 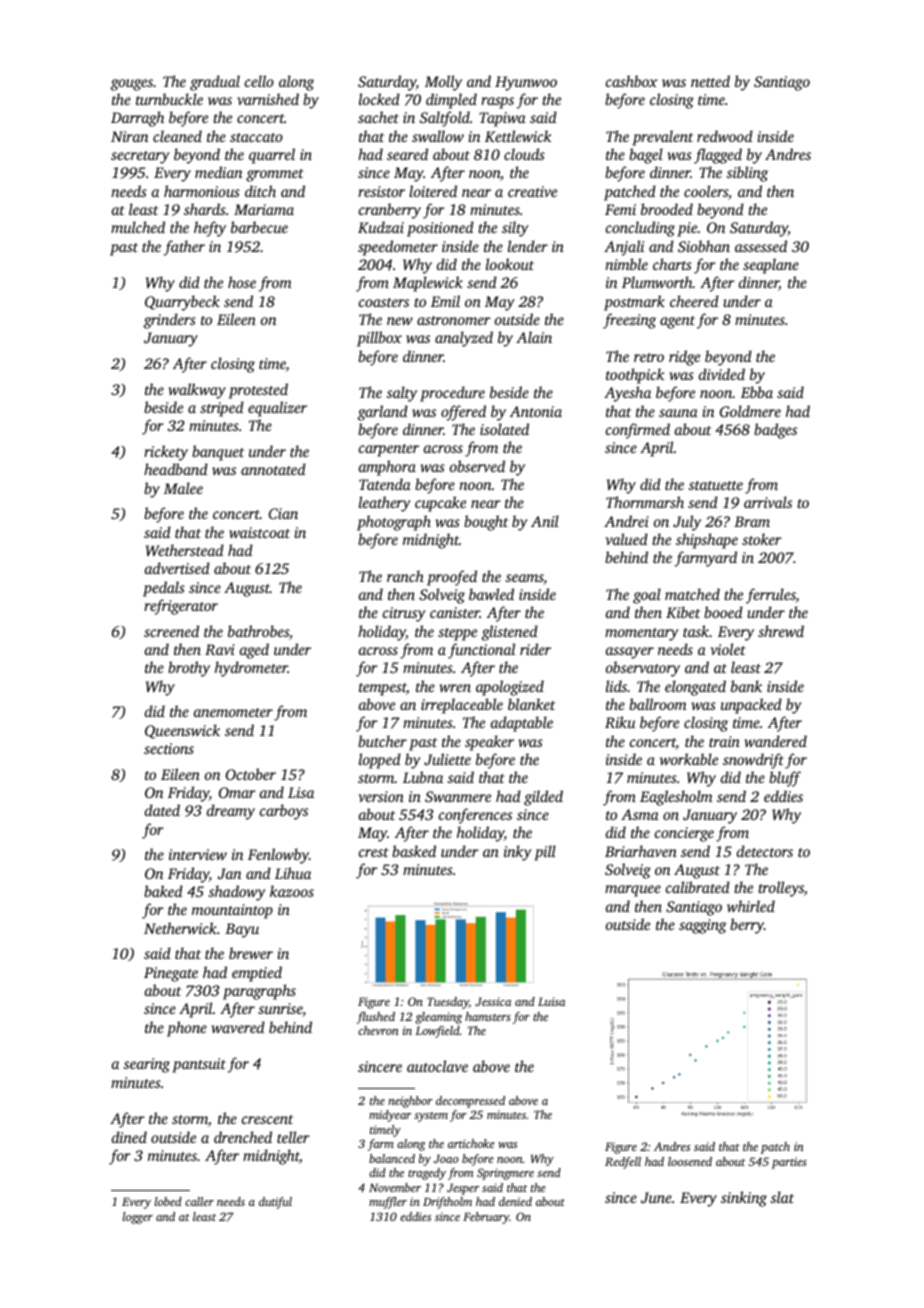 What do you see at coordinates (445, 119) in the page?
I see `Saltfold` at bounding box center [445, 119].
